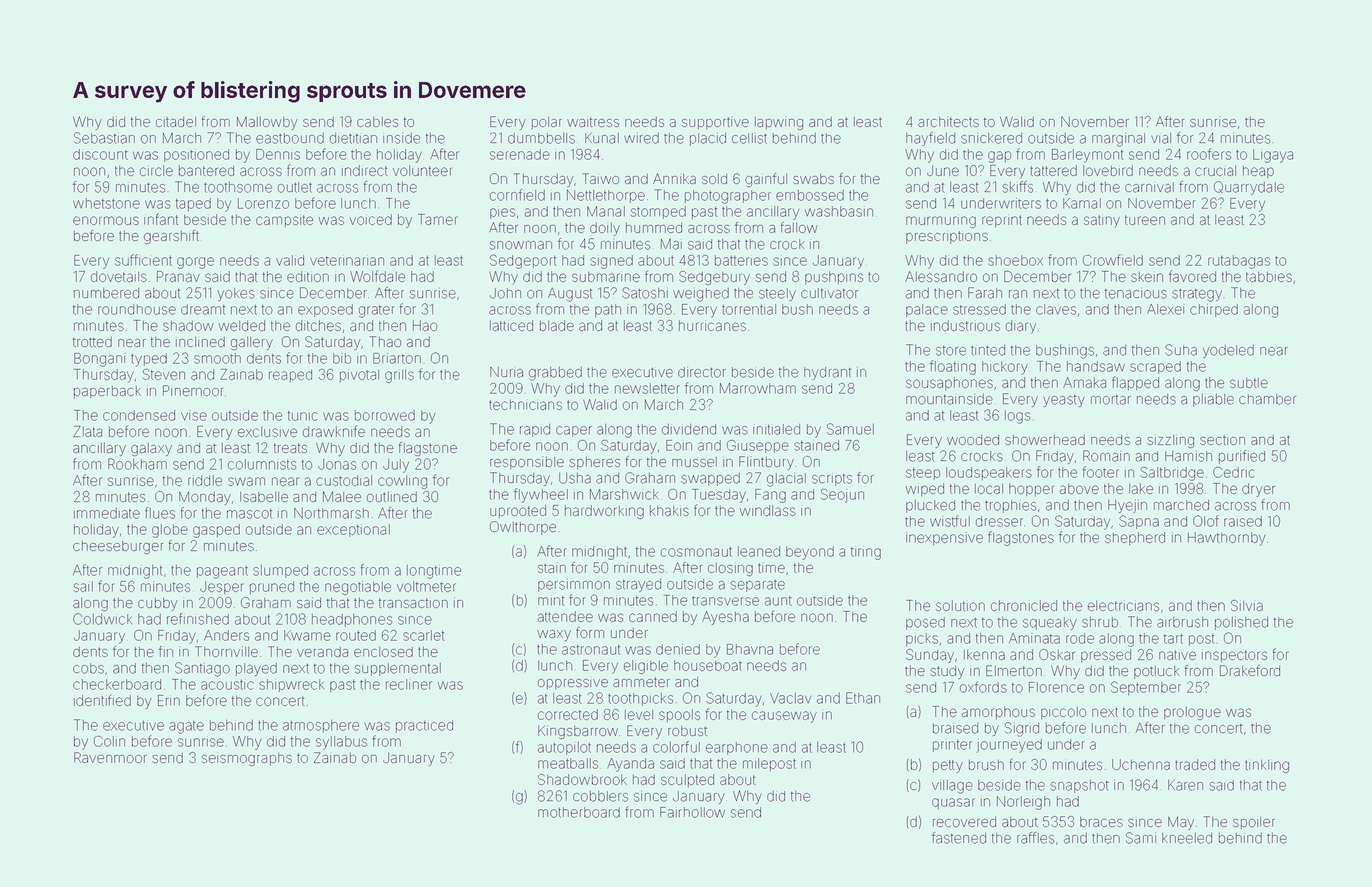 This screenshot has height=887, width=1372. I want to click on architects, so click(948, 121).
